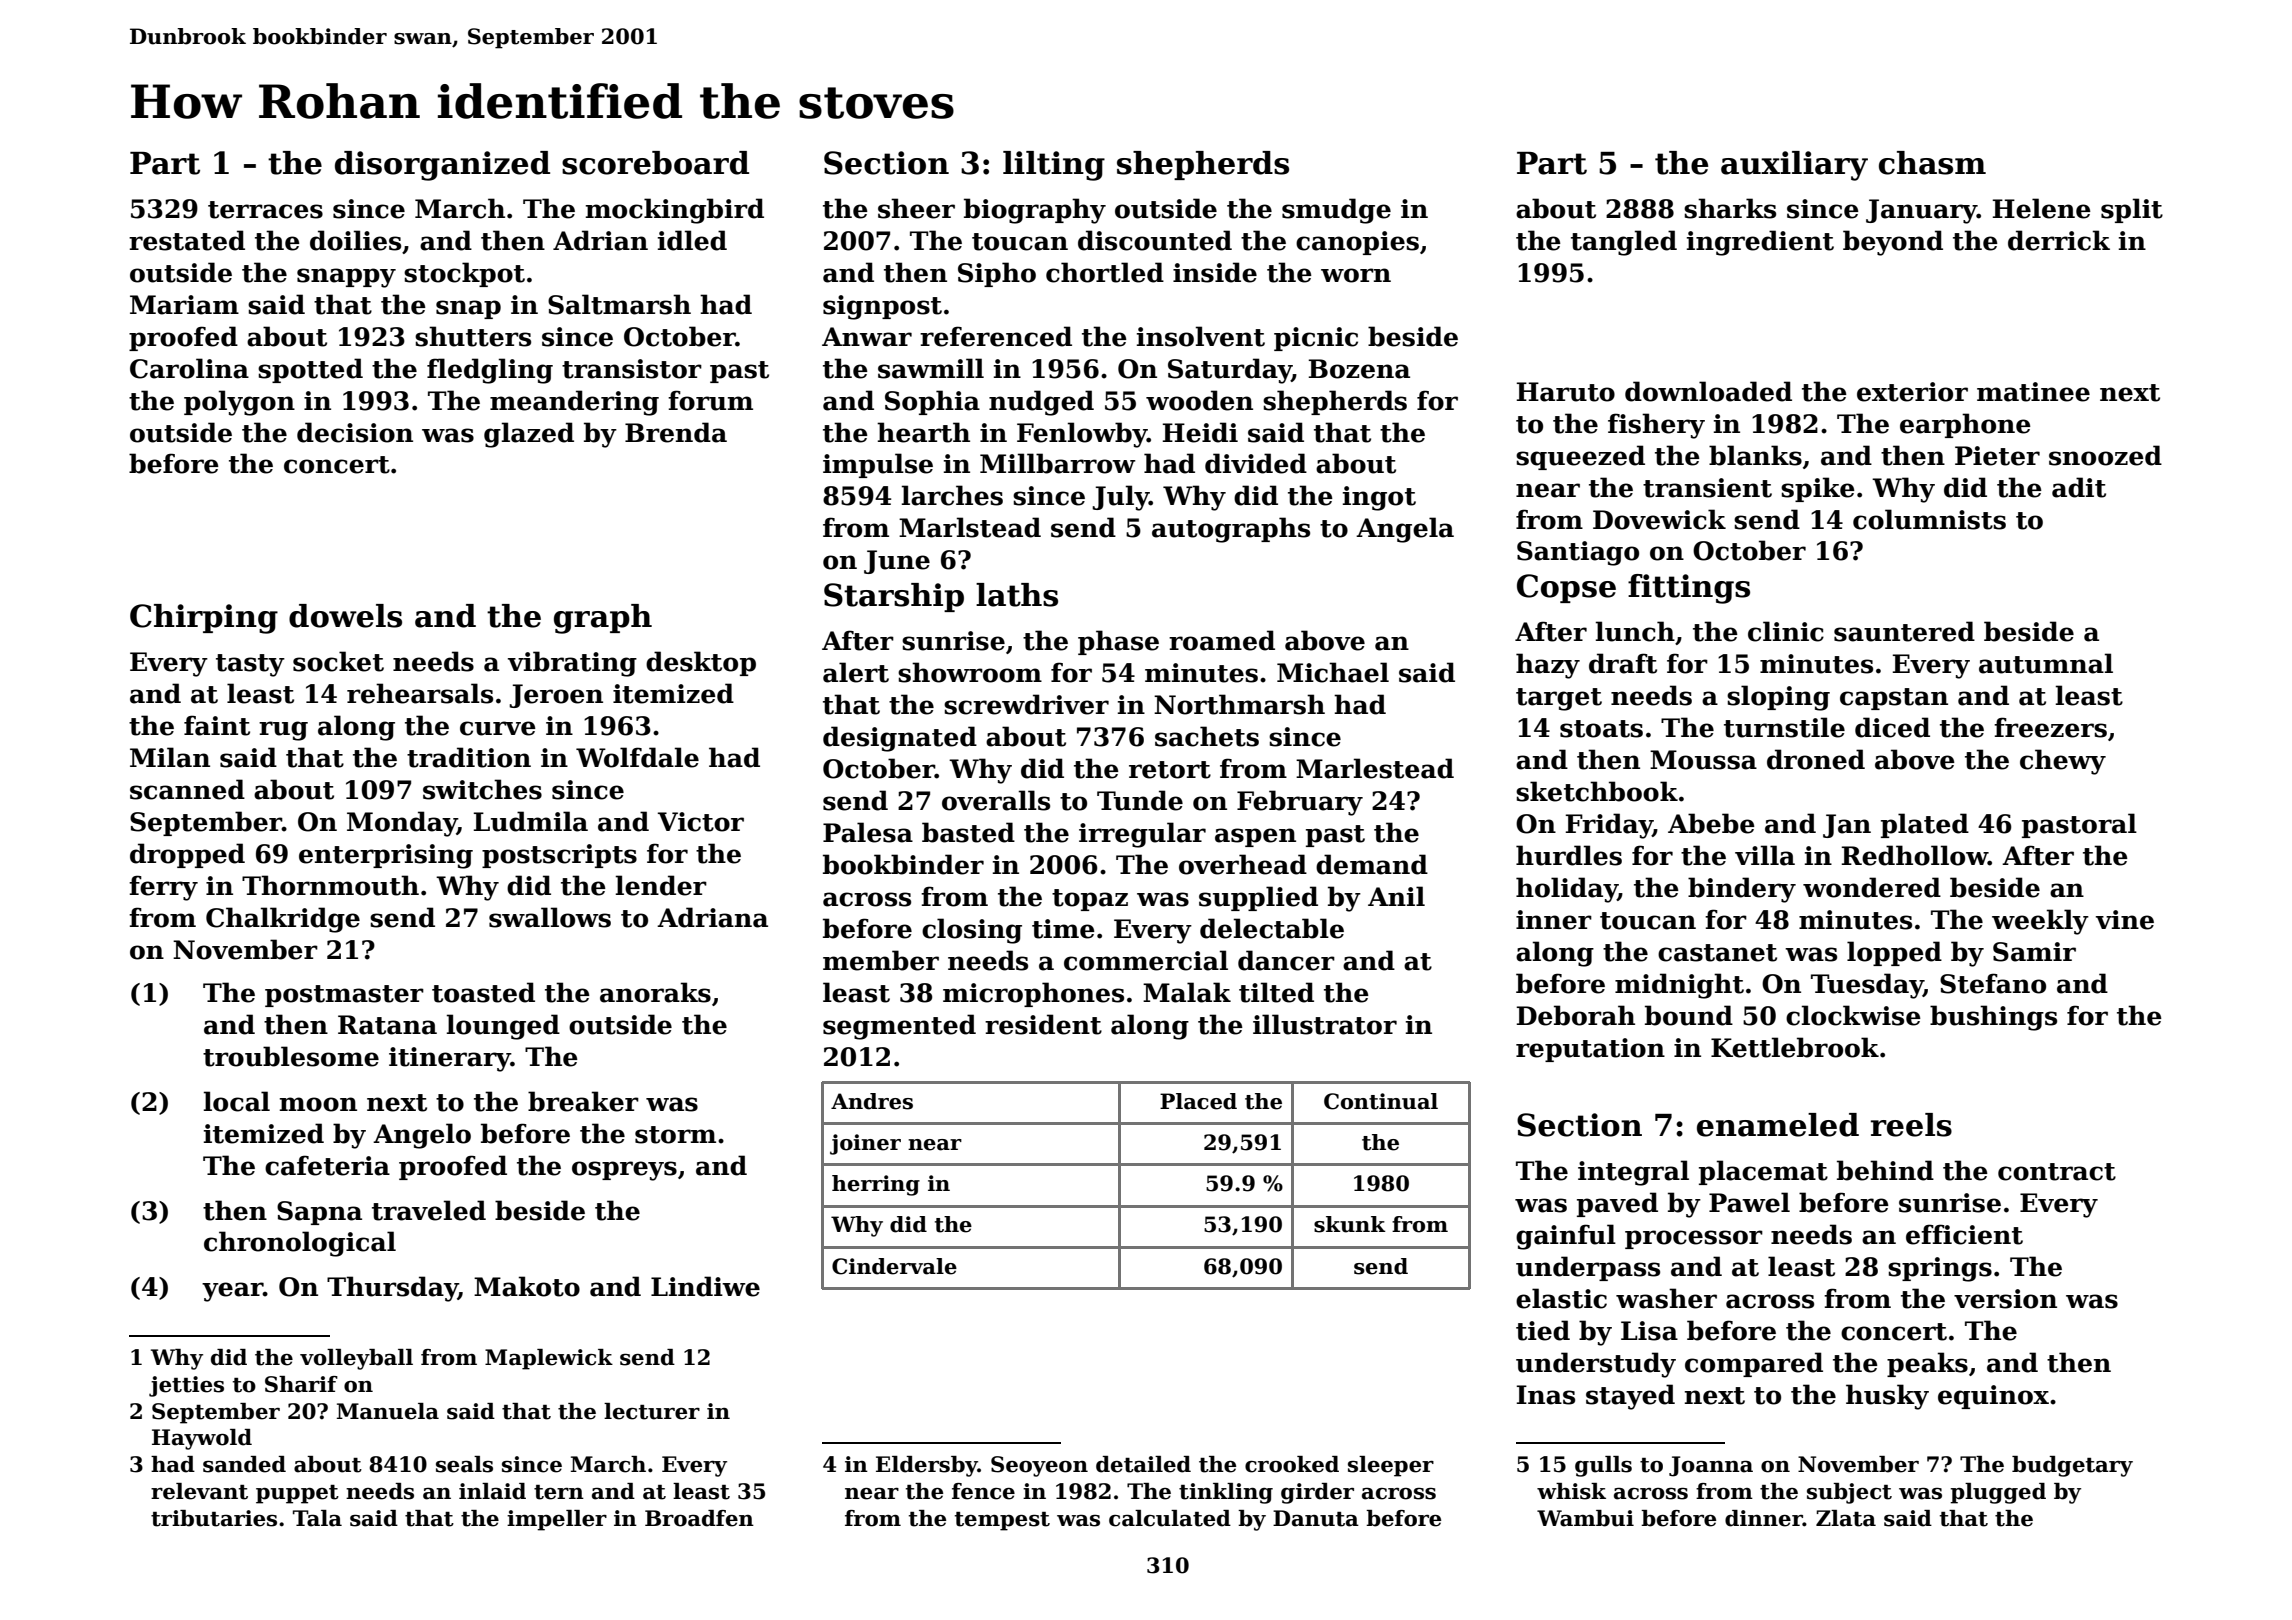 The width and height of the screenshot is (2292, 1620). I want to click on contract, so click(2057, 1172).
